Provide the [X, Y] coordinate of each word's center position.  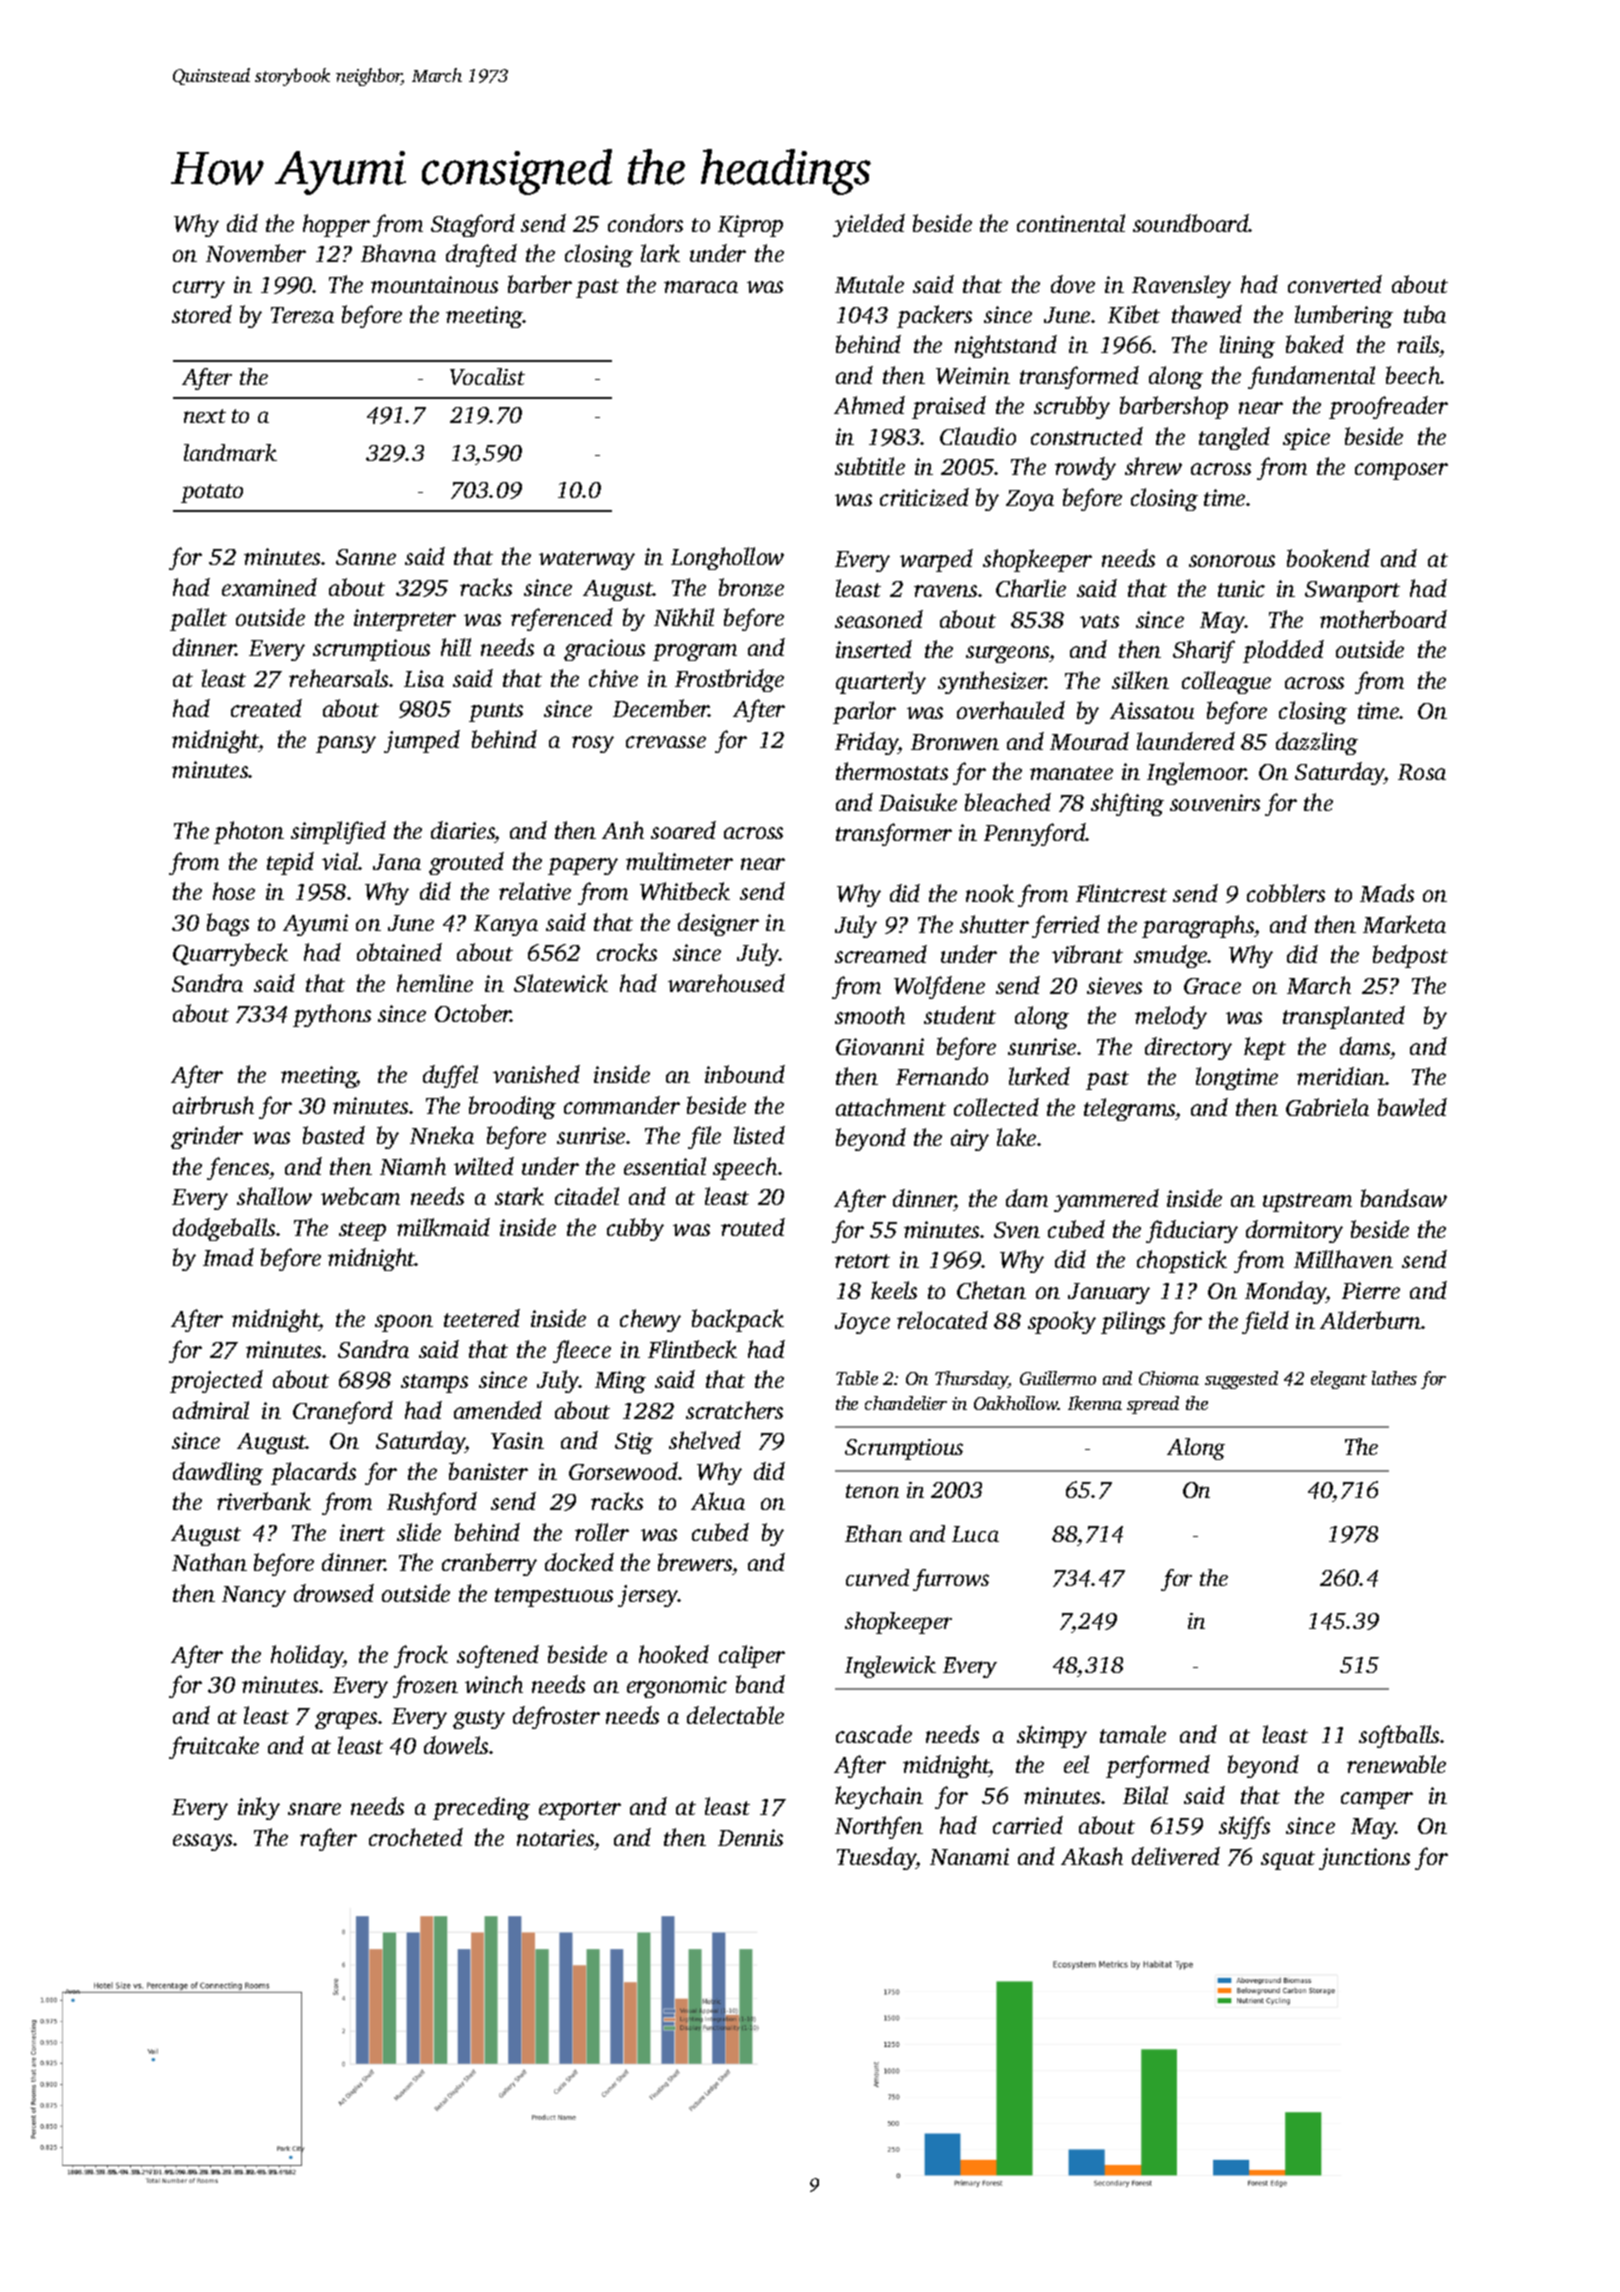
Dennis [750, 1837]
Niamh [413, 1166]
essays [202, 1842]
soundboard [1191, 223]
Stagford [473, 225]
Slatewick [561, 983]
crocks [627, 952]
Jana [397, 862]
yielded [869, 225]
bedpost [1410, 956]
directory [1188, 1048]
